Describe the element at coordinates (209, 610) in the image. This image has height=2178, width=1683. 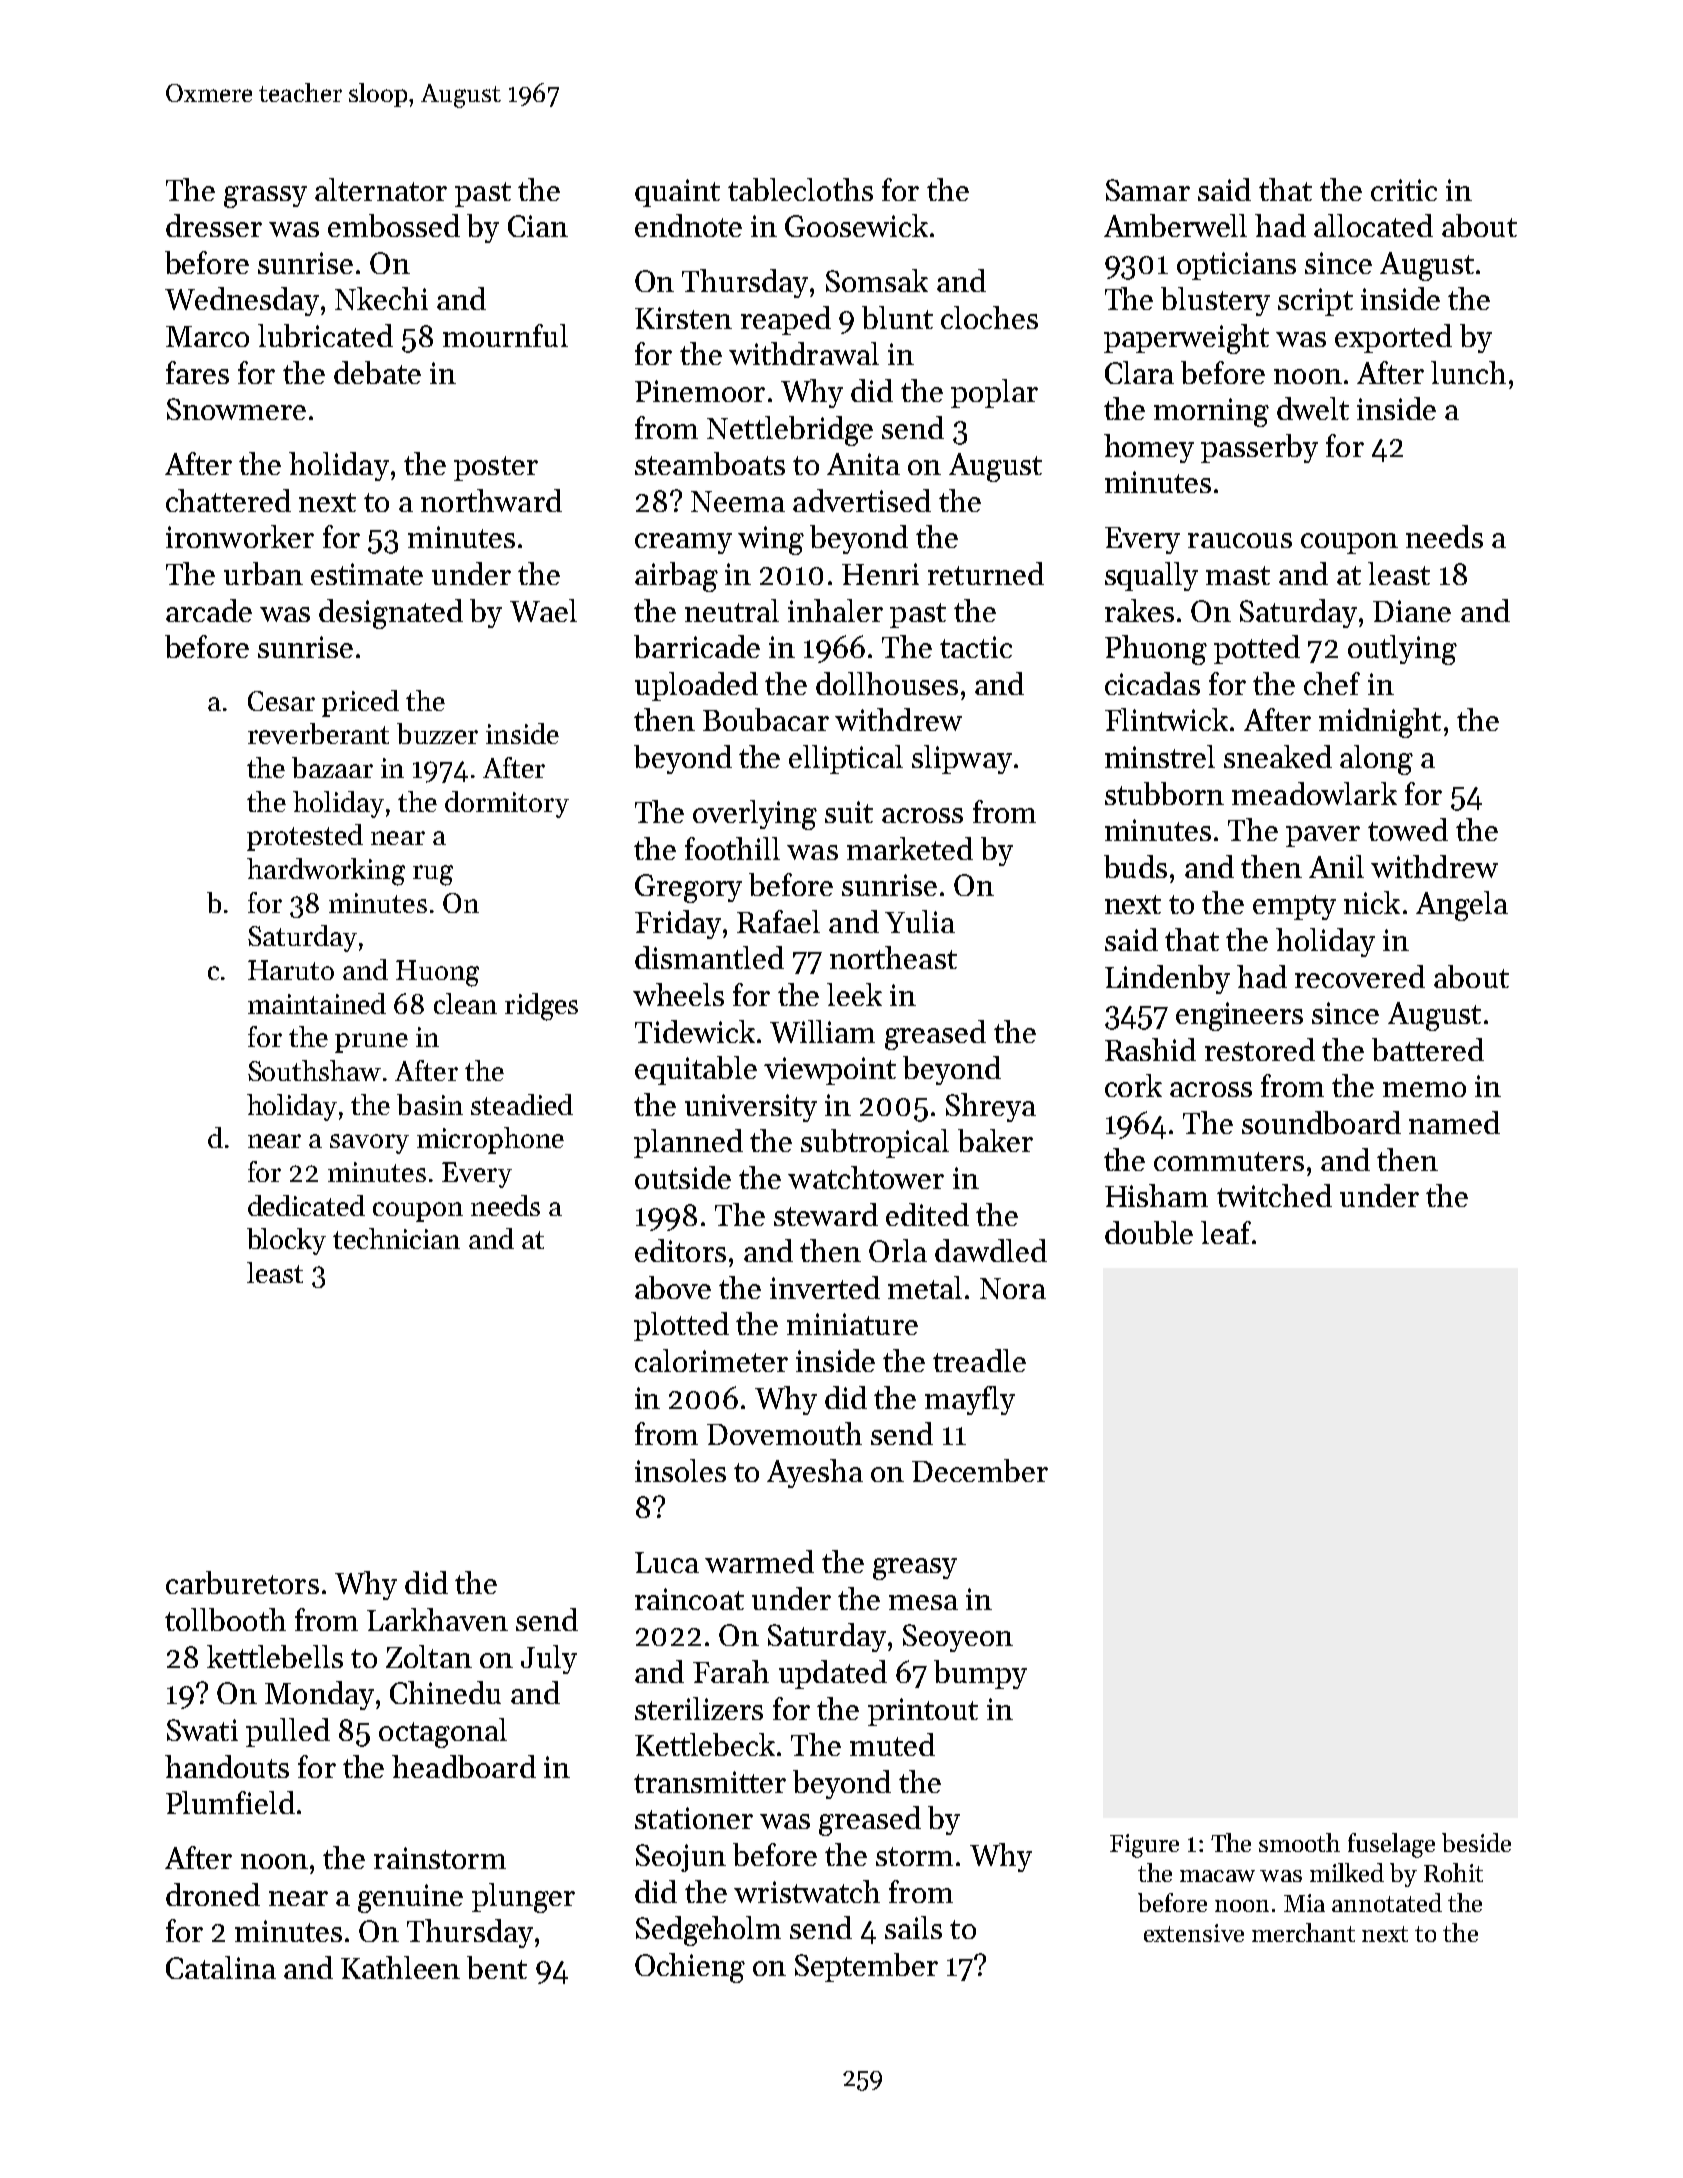
I see `arcade` at that location.
